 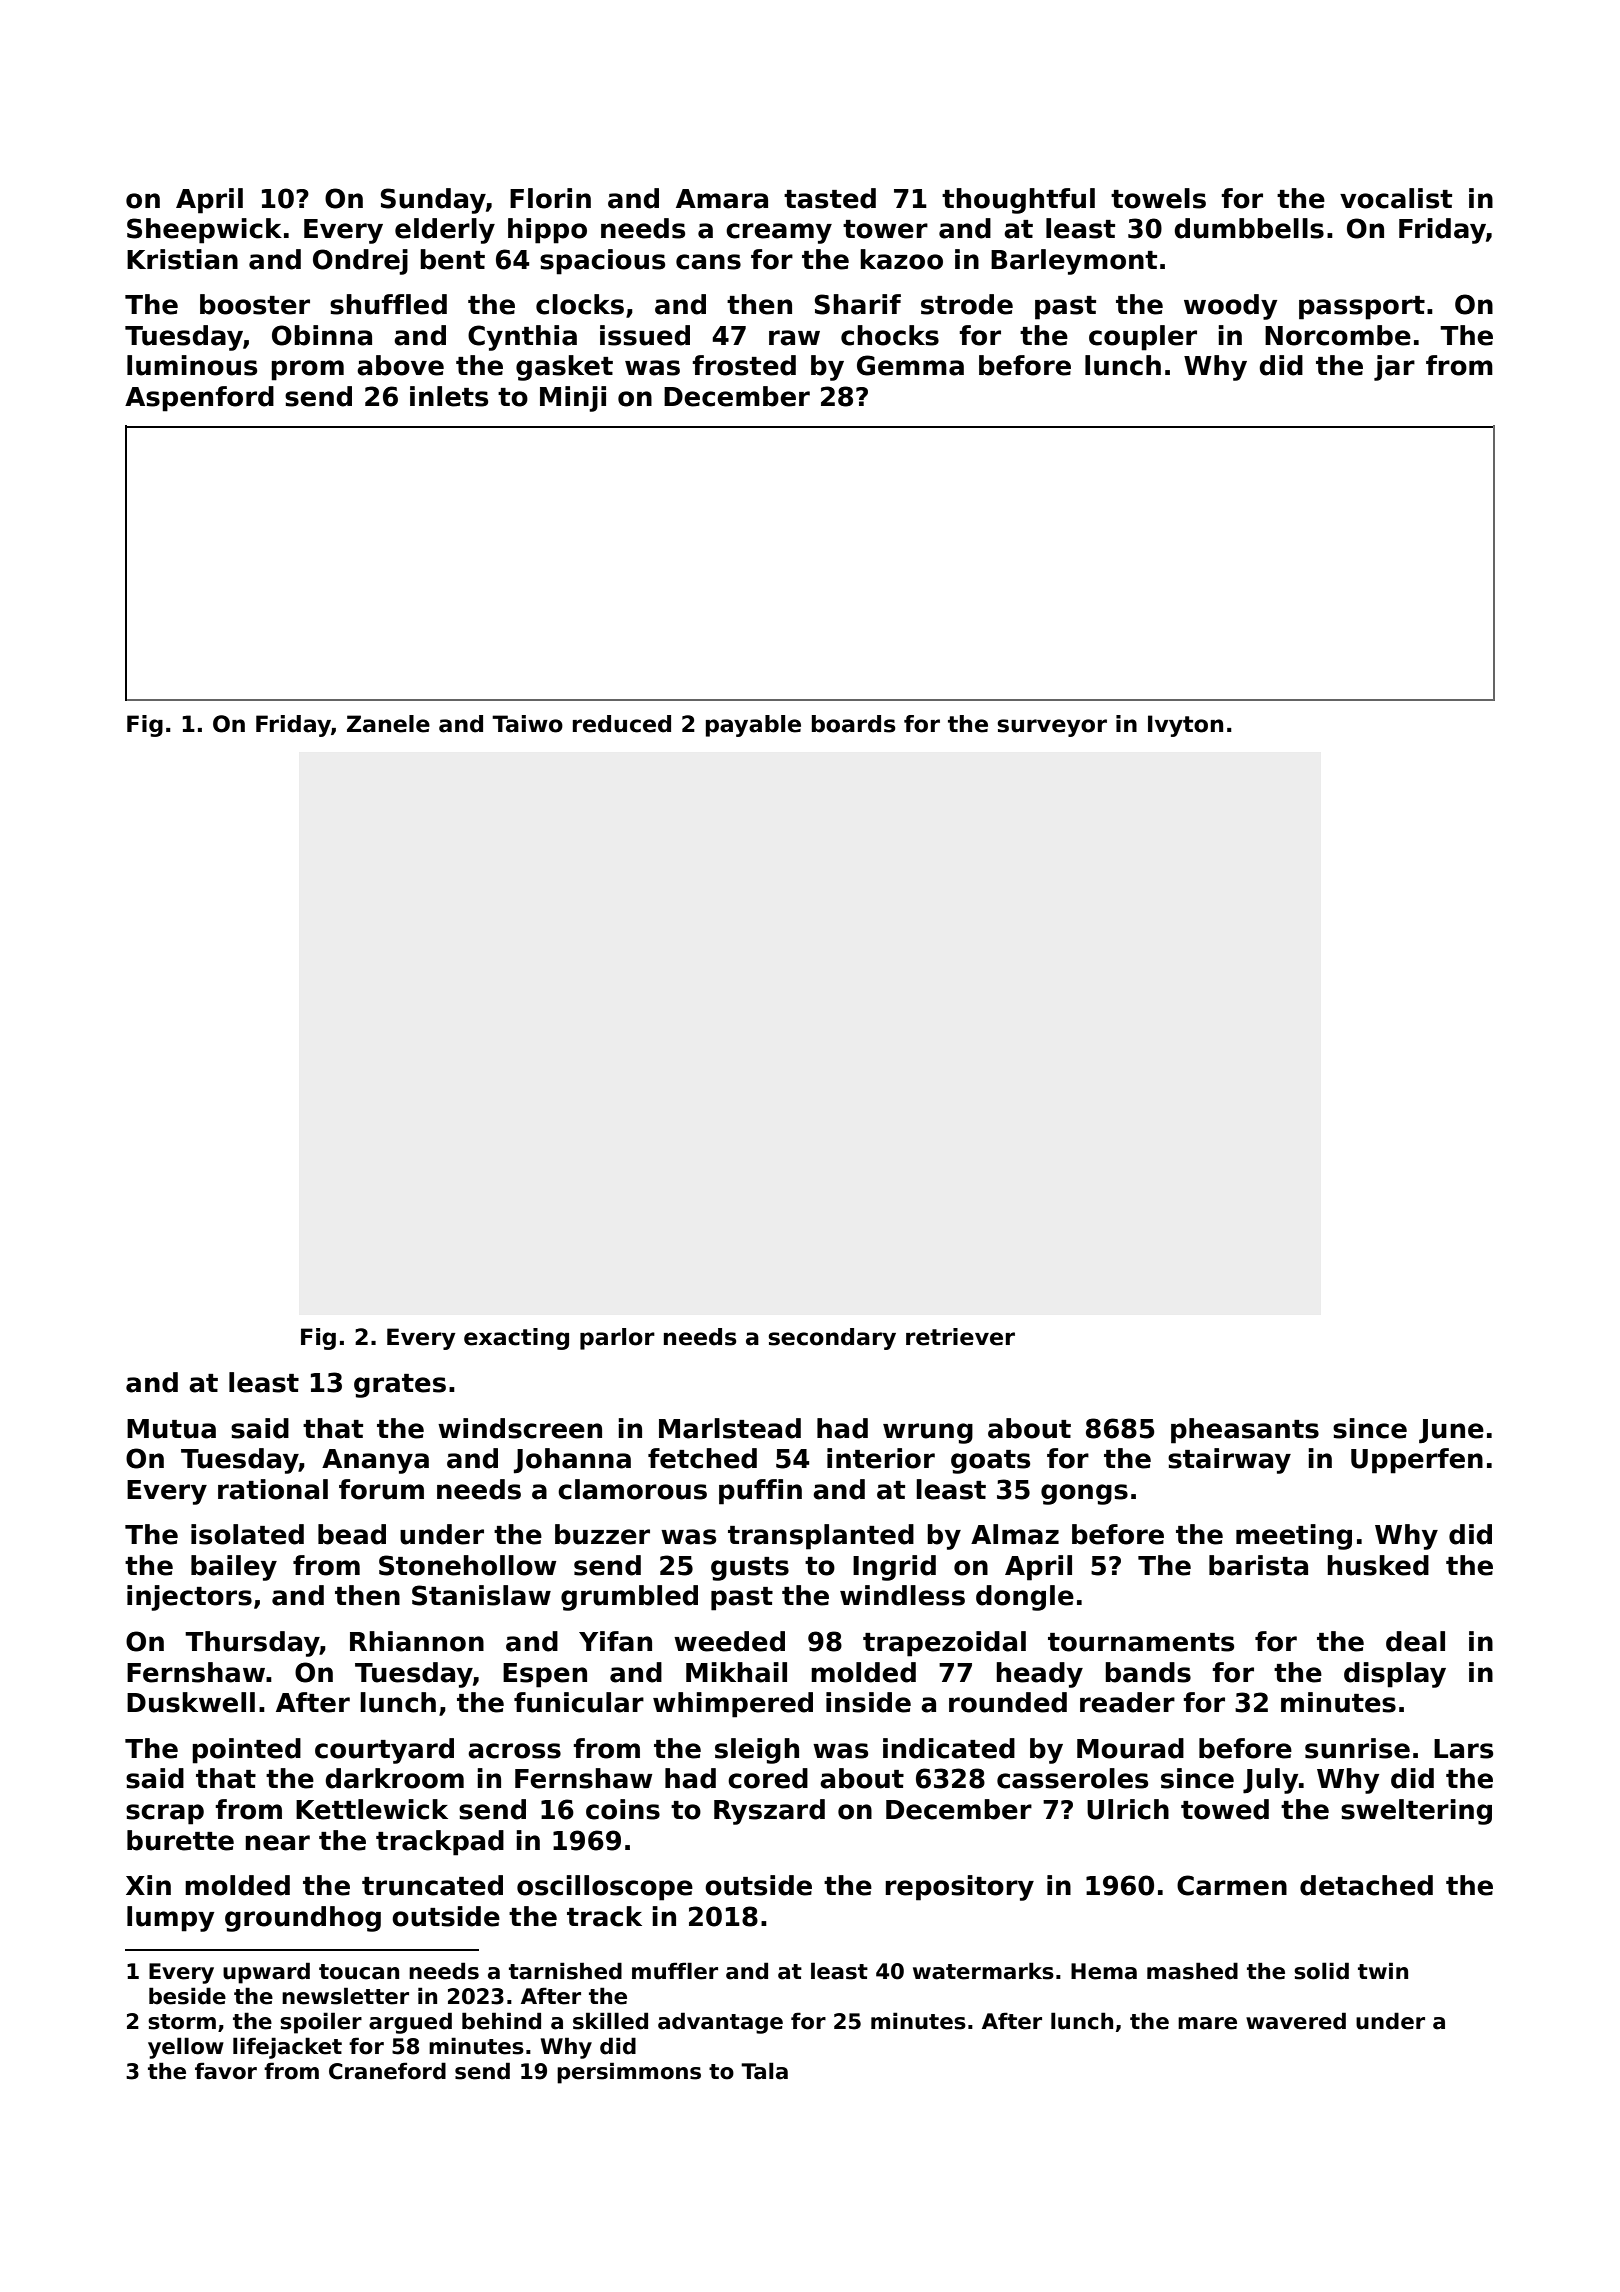 What do you see at coordinates (1185, 726) in the screenshot?
I see `Ivyton` at bounding box center [1185, 726].
